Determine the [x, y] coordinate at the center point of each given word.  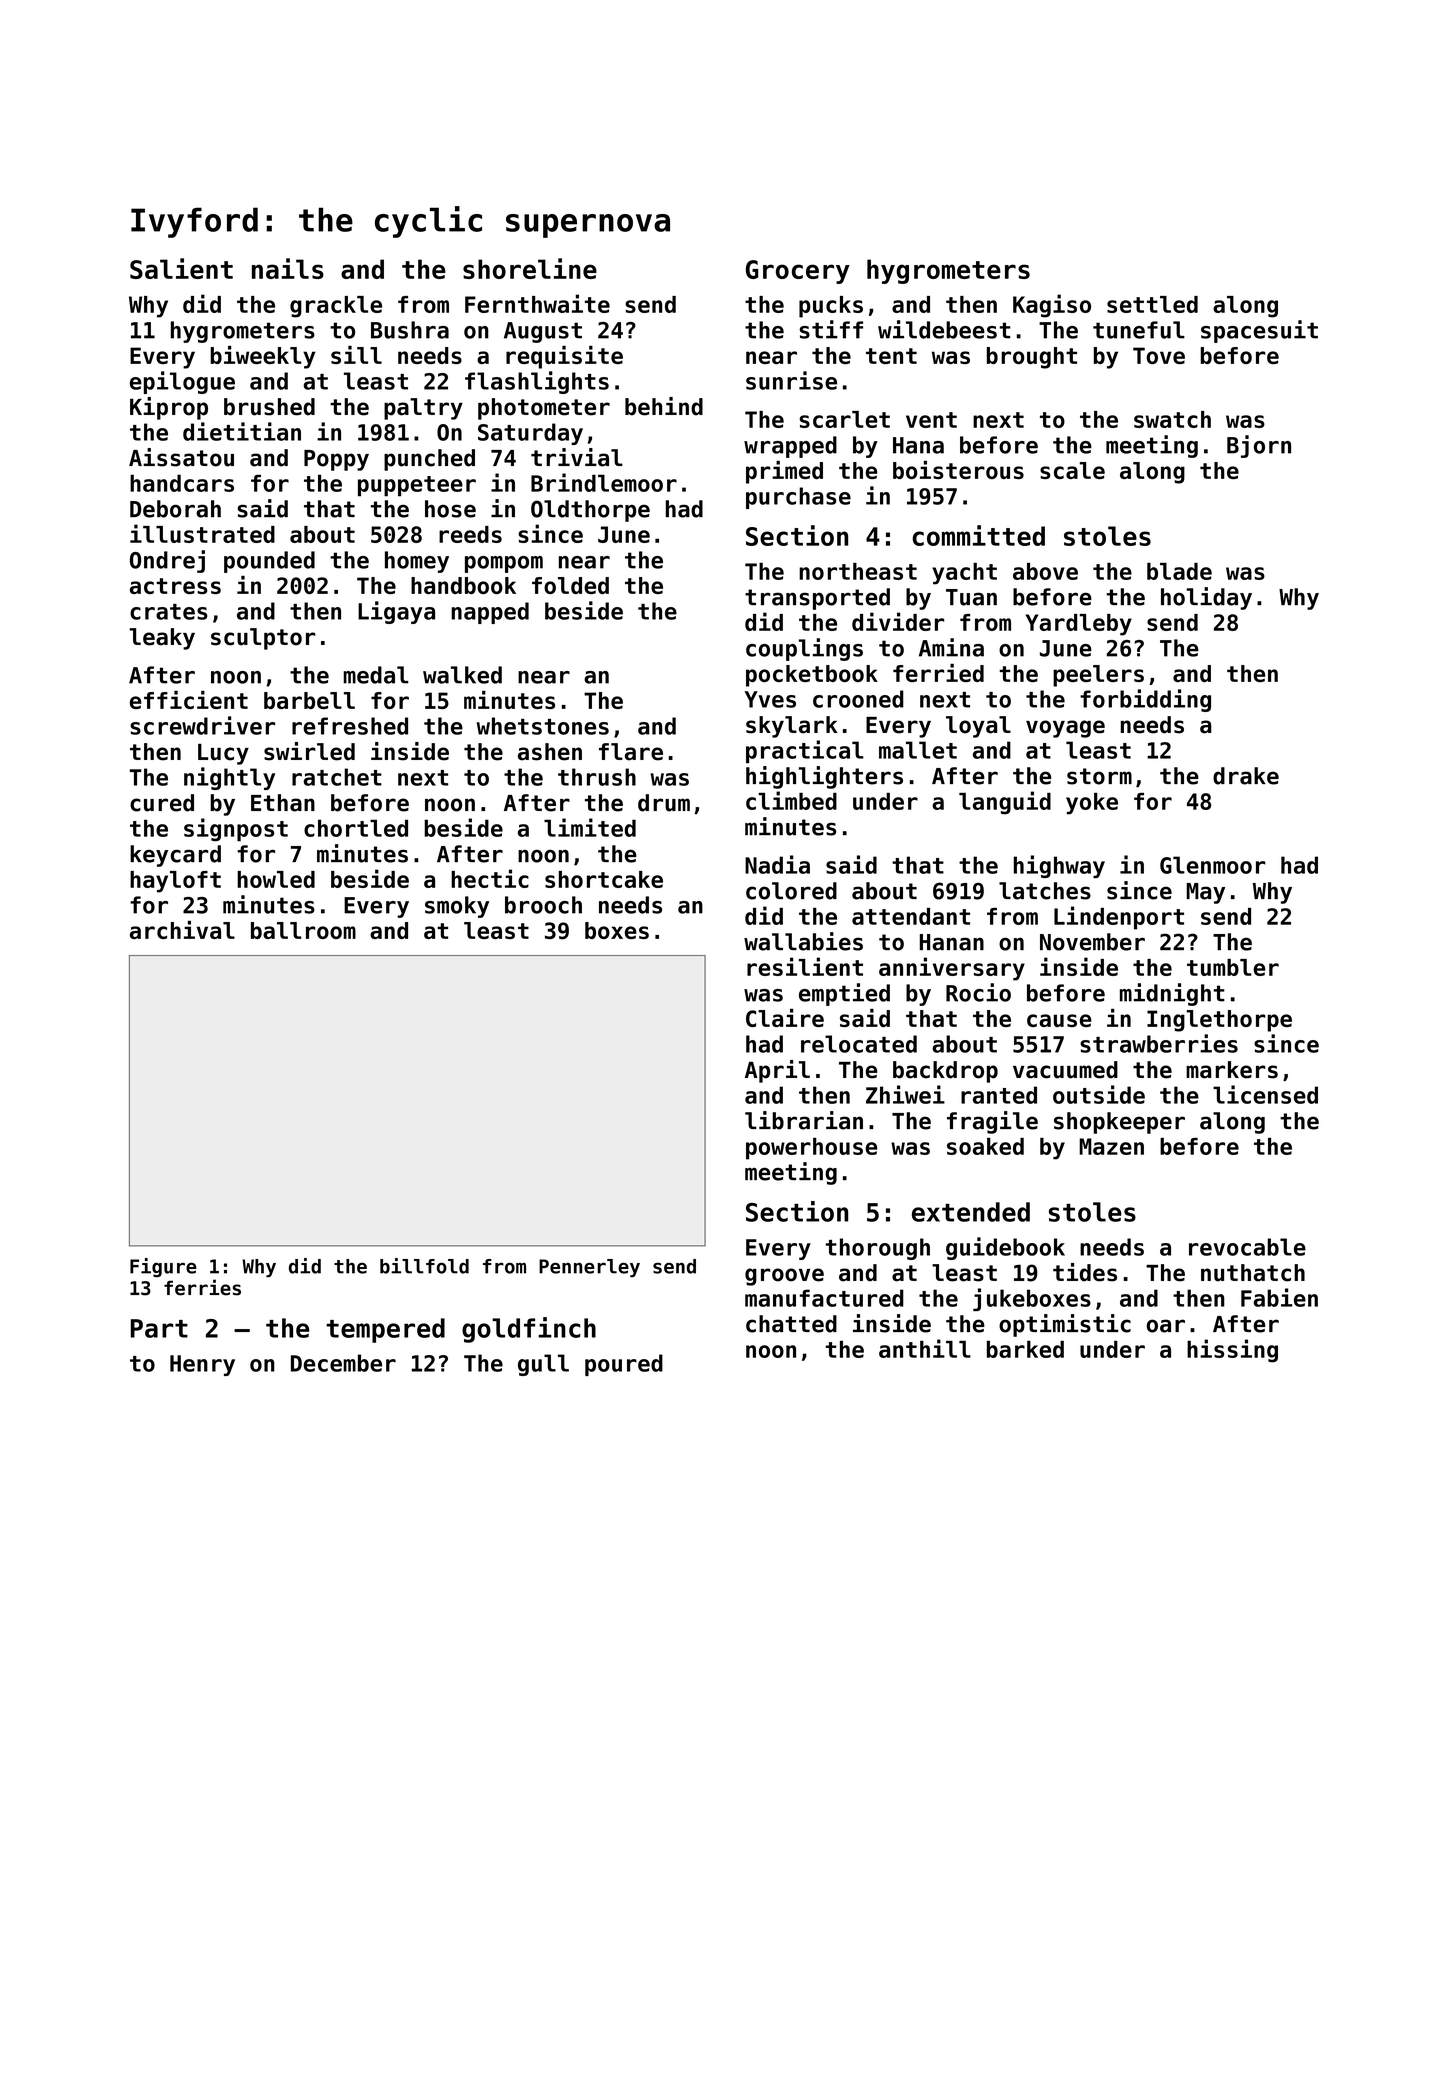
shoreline [530, 268]
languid [1005, 803]
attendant [911, 916]
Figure [163, 1267]
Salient [181, 268]
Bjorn [1259, 446]
